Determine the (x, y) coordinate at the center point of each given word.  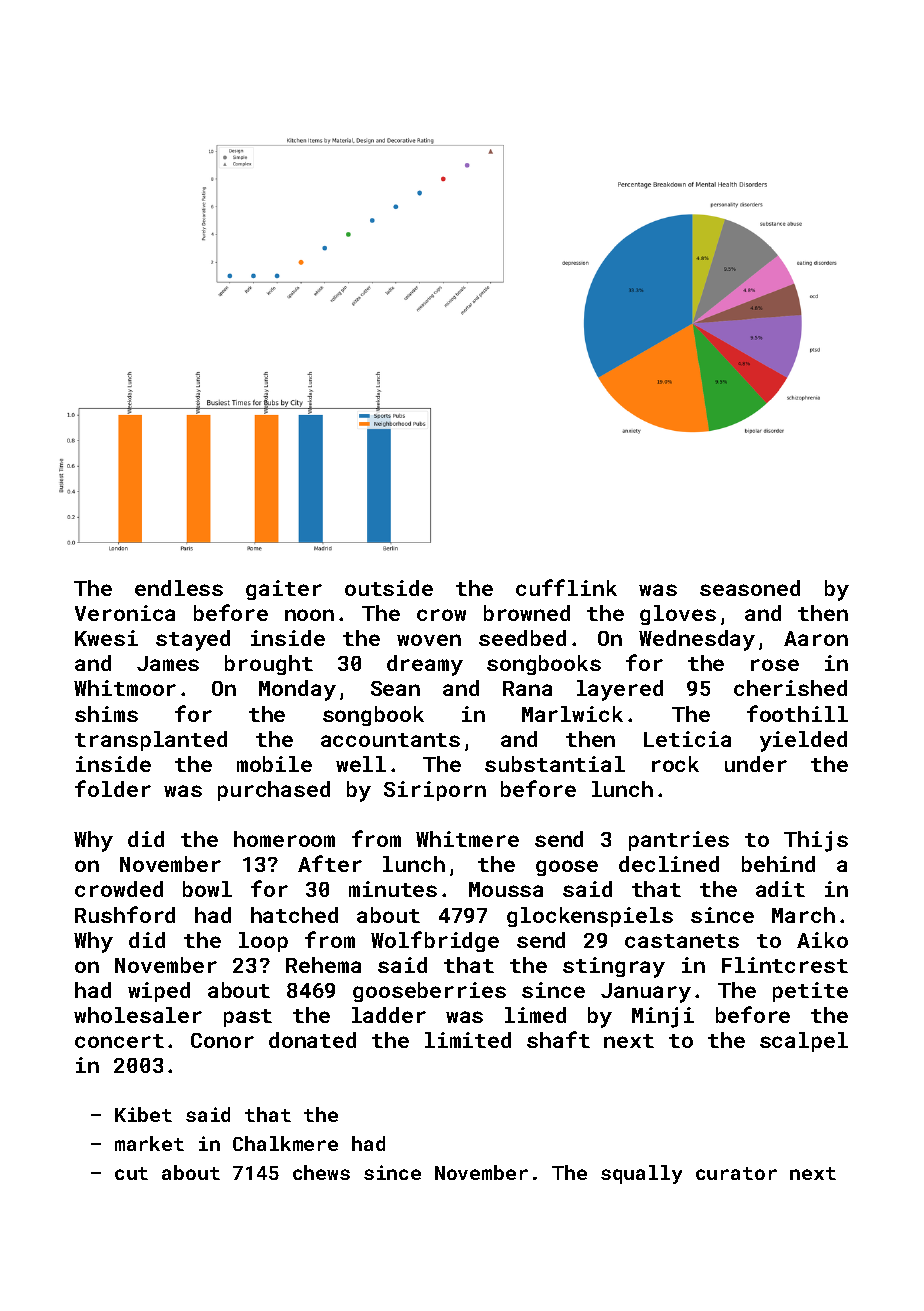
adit (780, 889)
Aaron (816, 638)
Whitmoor (125, 688)
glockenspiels (590, 917)
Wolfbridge (435, 941)
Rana (527, 688)
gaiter (284, 590)
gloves (678, 615)
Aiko (822, 940)
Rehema (323, 965)
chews (321, 1172)
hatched (294, 915)
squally (641, 1174)
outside (389, 588)
